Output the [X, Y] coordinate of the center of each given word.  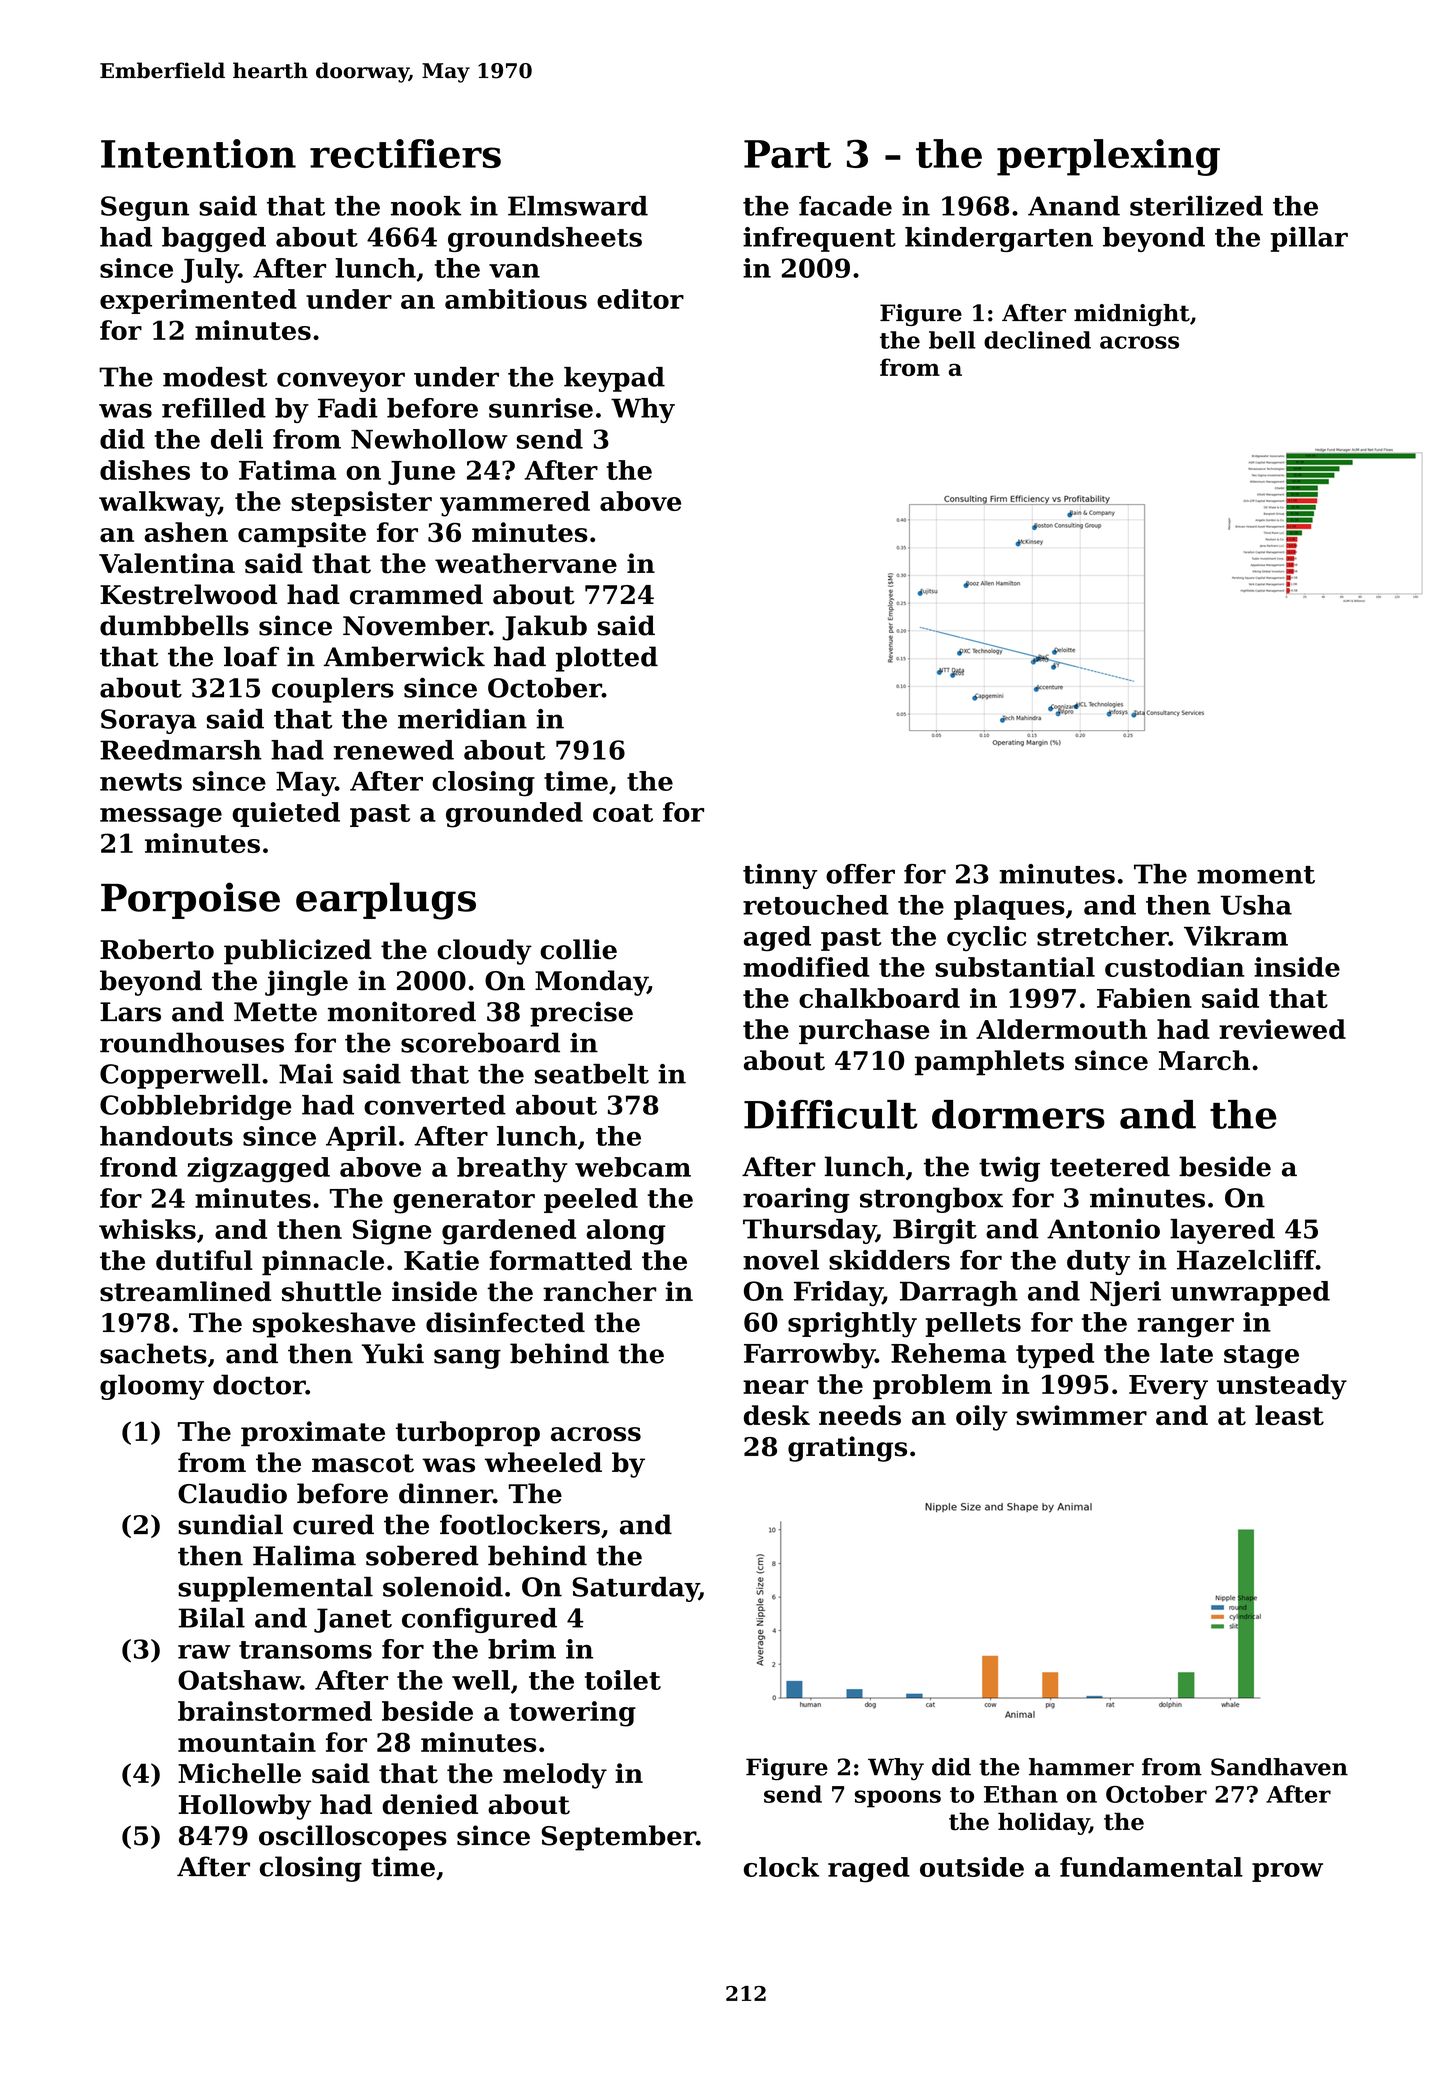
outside [972, 1867]
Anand [1074, 206]
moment [1256, 875]
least [1289, 1415]
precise [581, 1014]
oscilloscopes [353, 1838]
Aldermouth [1061, 1029]
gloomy [152, 1387]
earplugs [386, 901]
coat [623, 813]
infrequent [819, 239]
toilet [623, 1680]
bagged [214, 239]
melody [555, 1776]
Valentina [167, 563]
